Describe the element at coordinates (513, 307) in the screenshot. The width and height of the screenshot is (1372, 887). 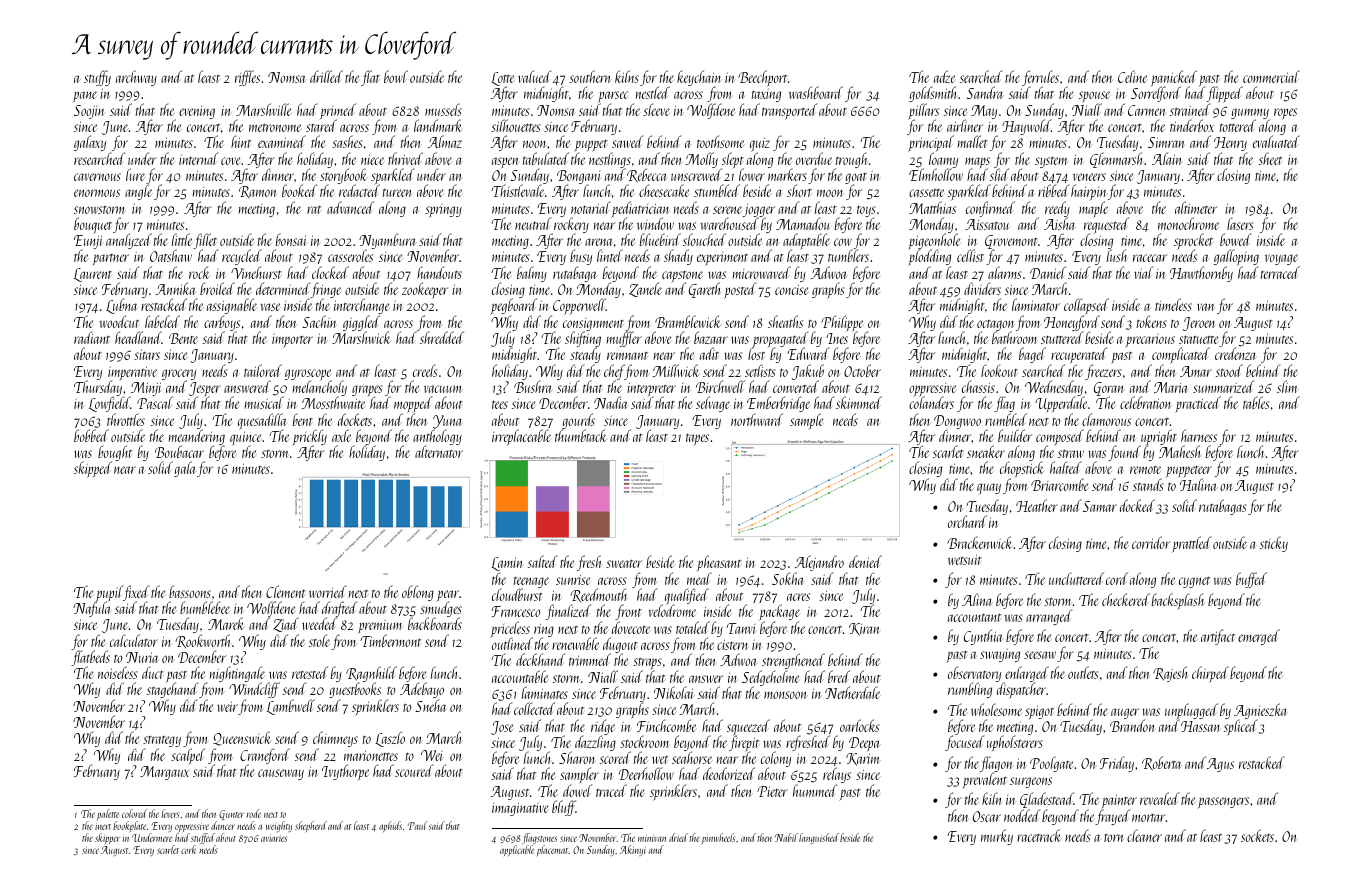
I see `pegboard` at that location.
